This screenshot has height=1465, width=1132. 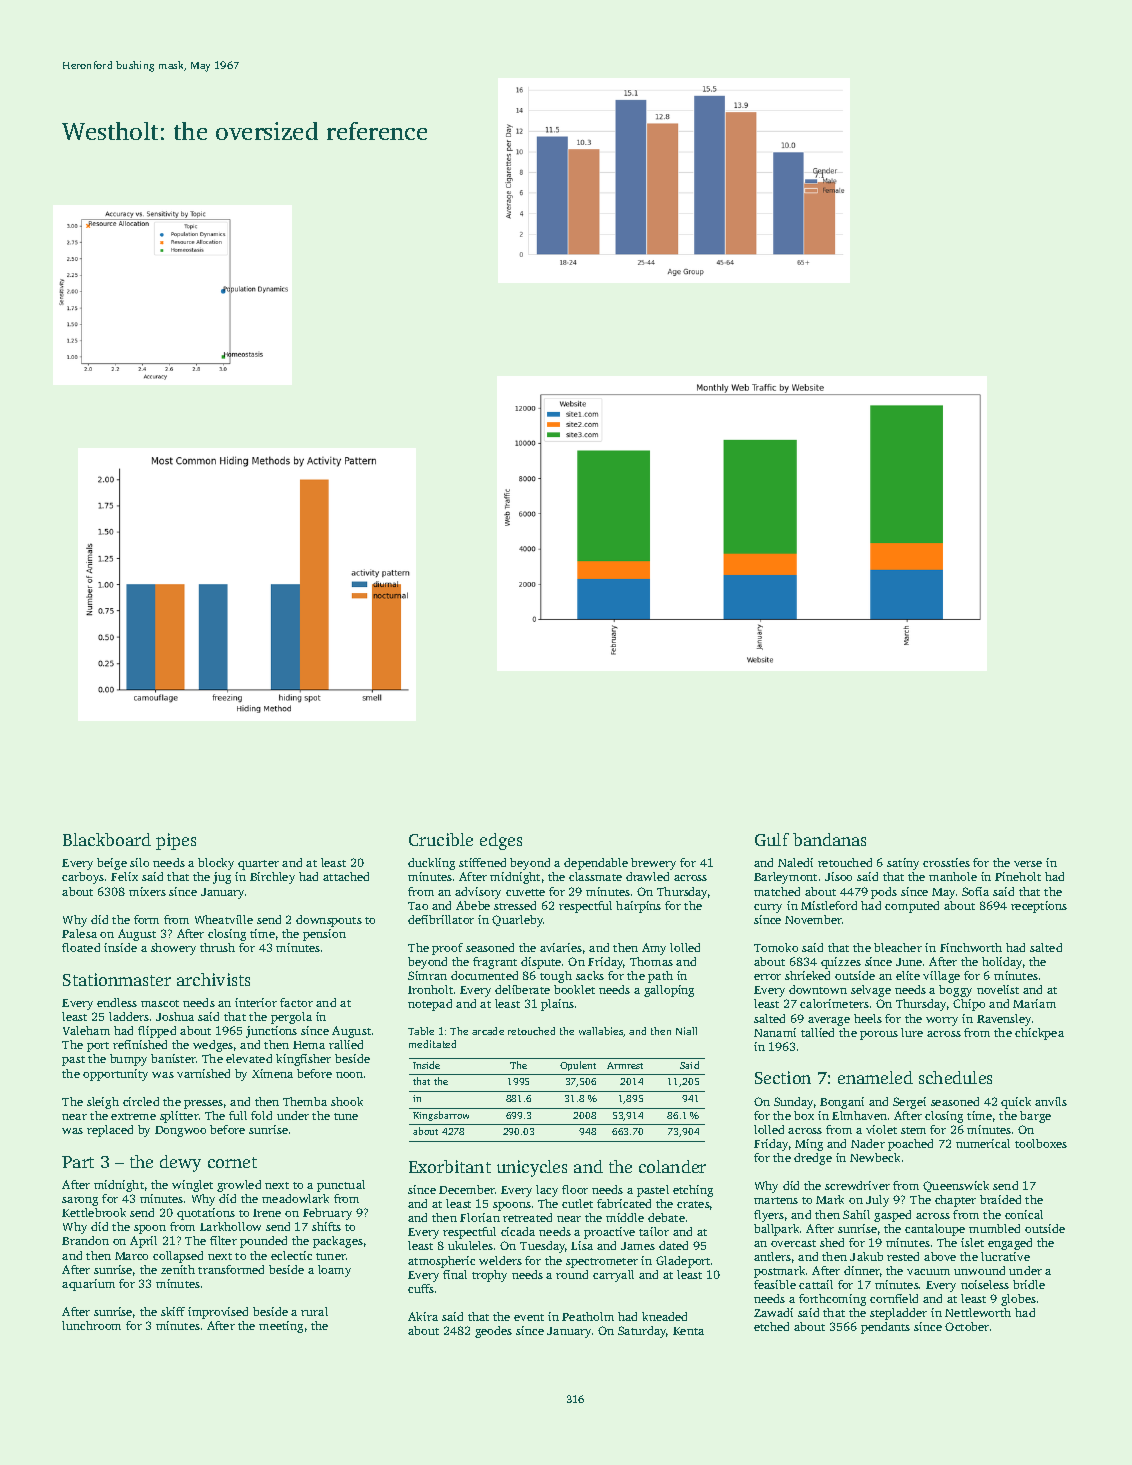 I want to click on bandanas, so click(x=829, y=839).
